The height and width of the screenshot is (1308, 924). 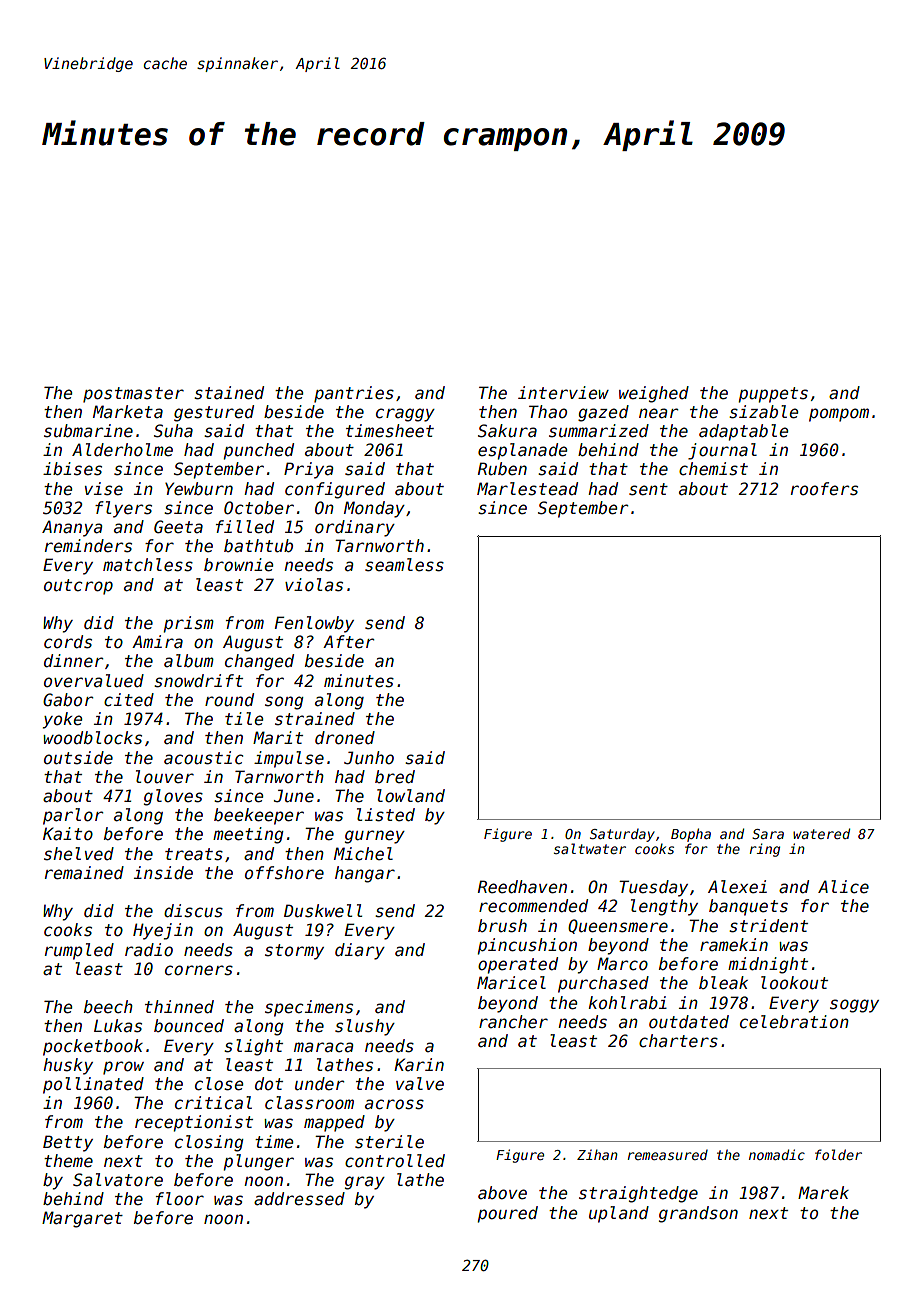 I want to click on lookout, so click(x=794, y=983).
